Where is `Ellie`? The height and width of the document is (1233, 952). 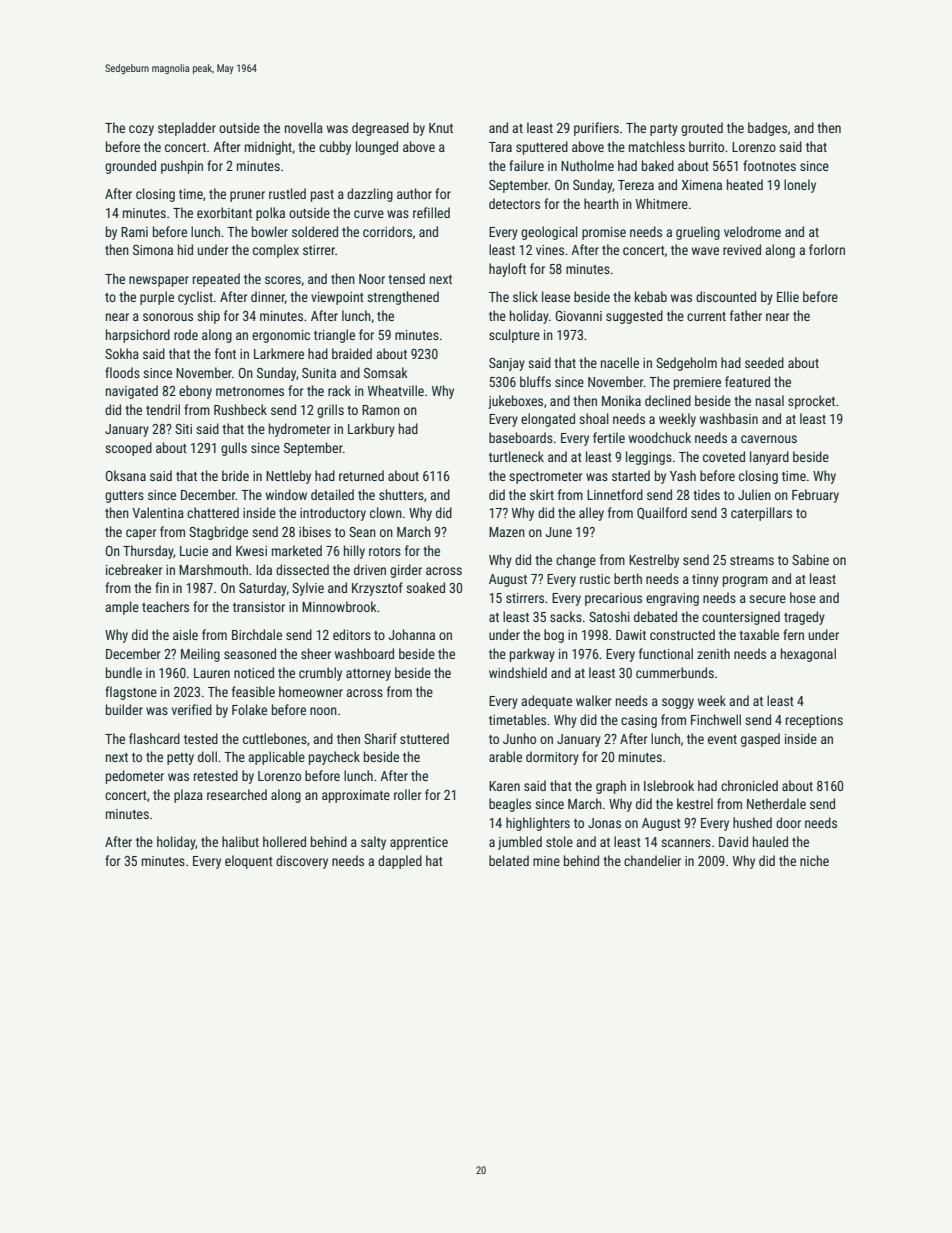
Ellie is located at coordinates (788, 296).
